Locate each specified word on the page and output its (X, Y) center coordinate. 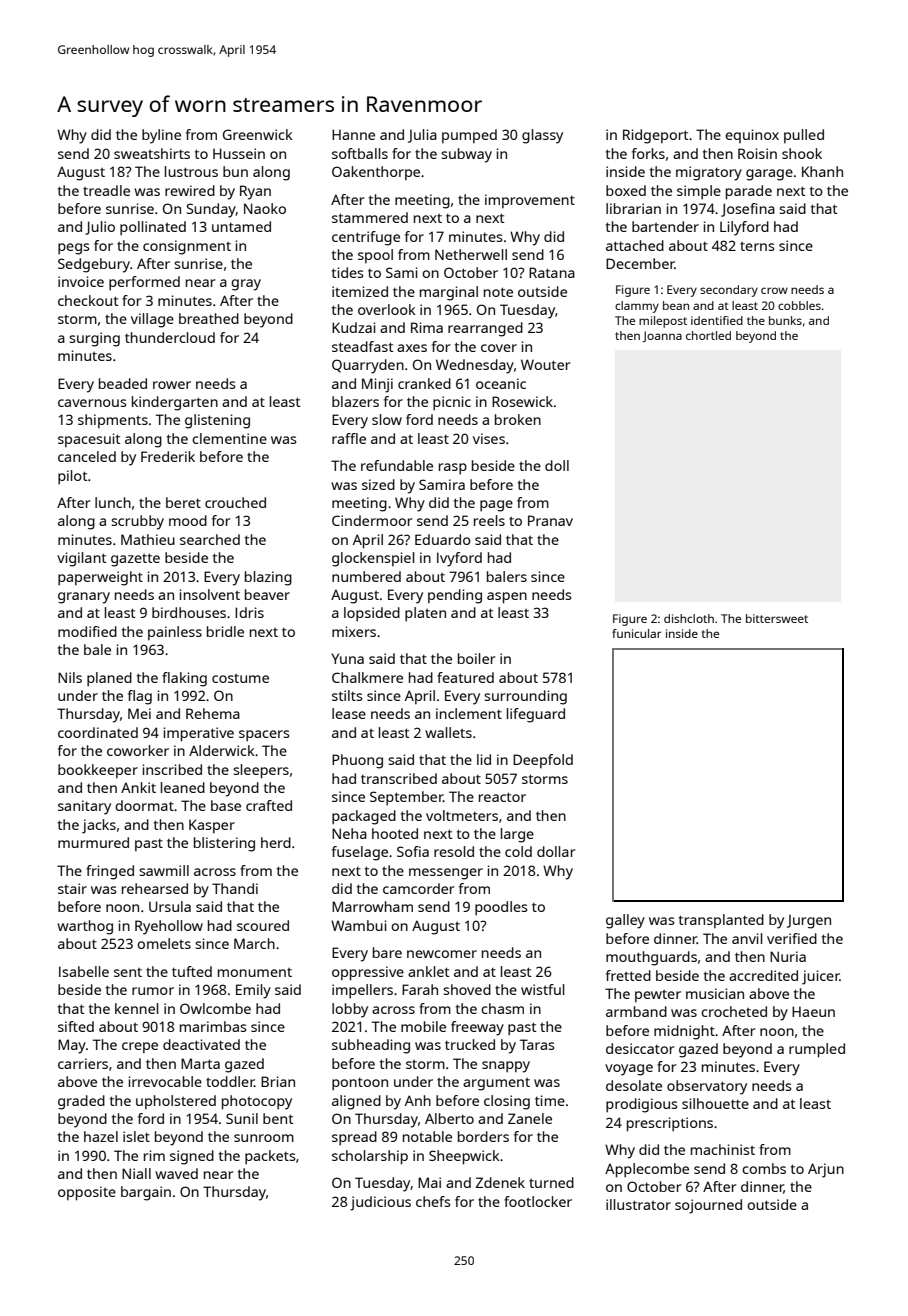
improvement (530, 201)
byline (161, 136)
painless (175, 633)
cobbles (799, 305)
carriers (83, 1063)
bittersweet (777, 618)
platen (425, 614)
